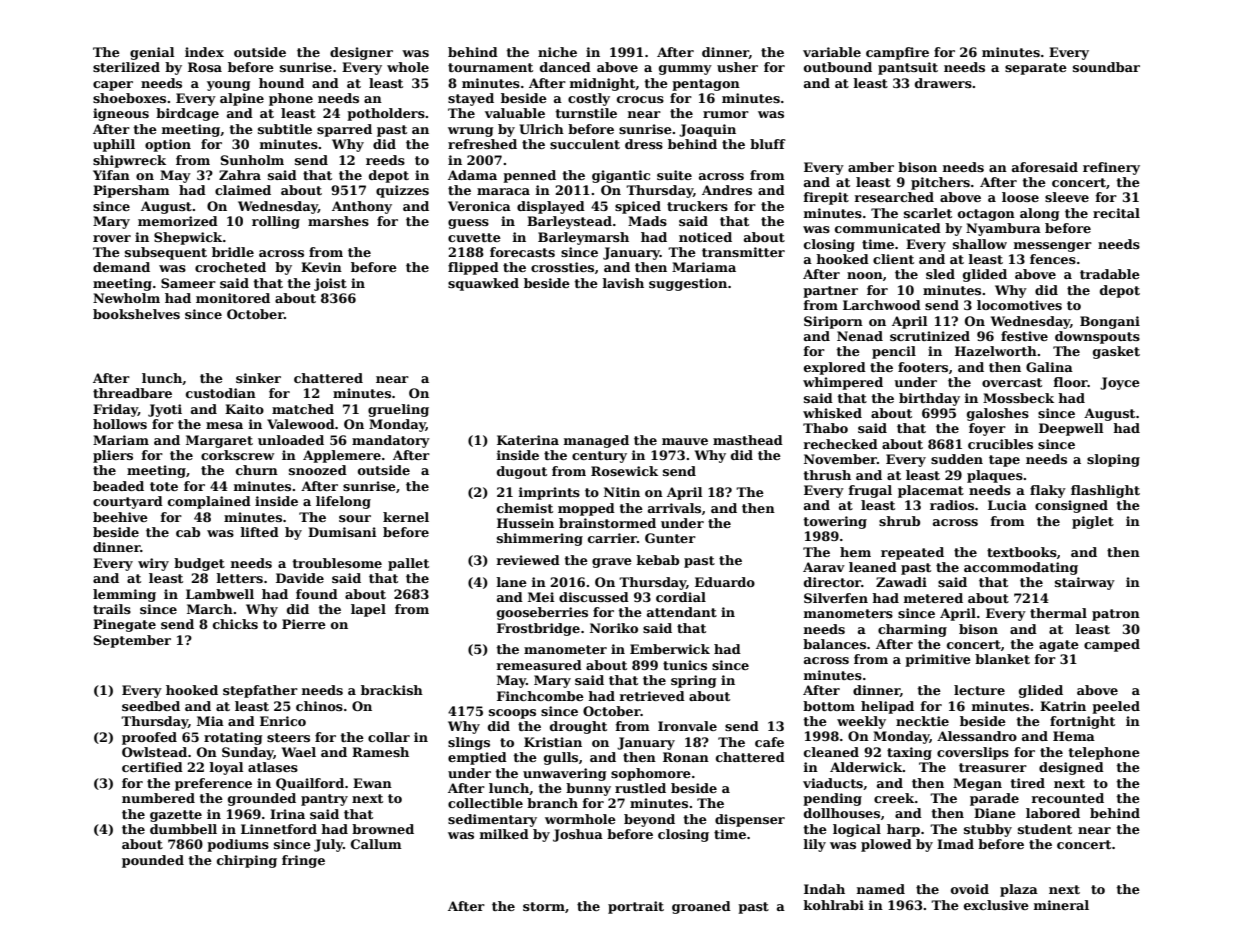 Image resolution: width=1233 pixels, height=952 pixels. Describe the element at coordinates (153, 861) in the document. I see `pounded` at that location.
